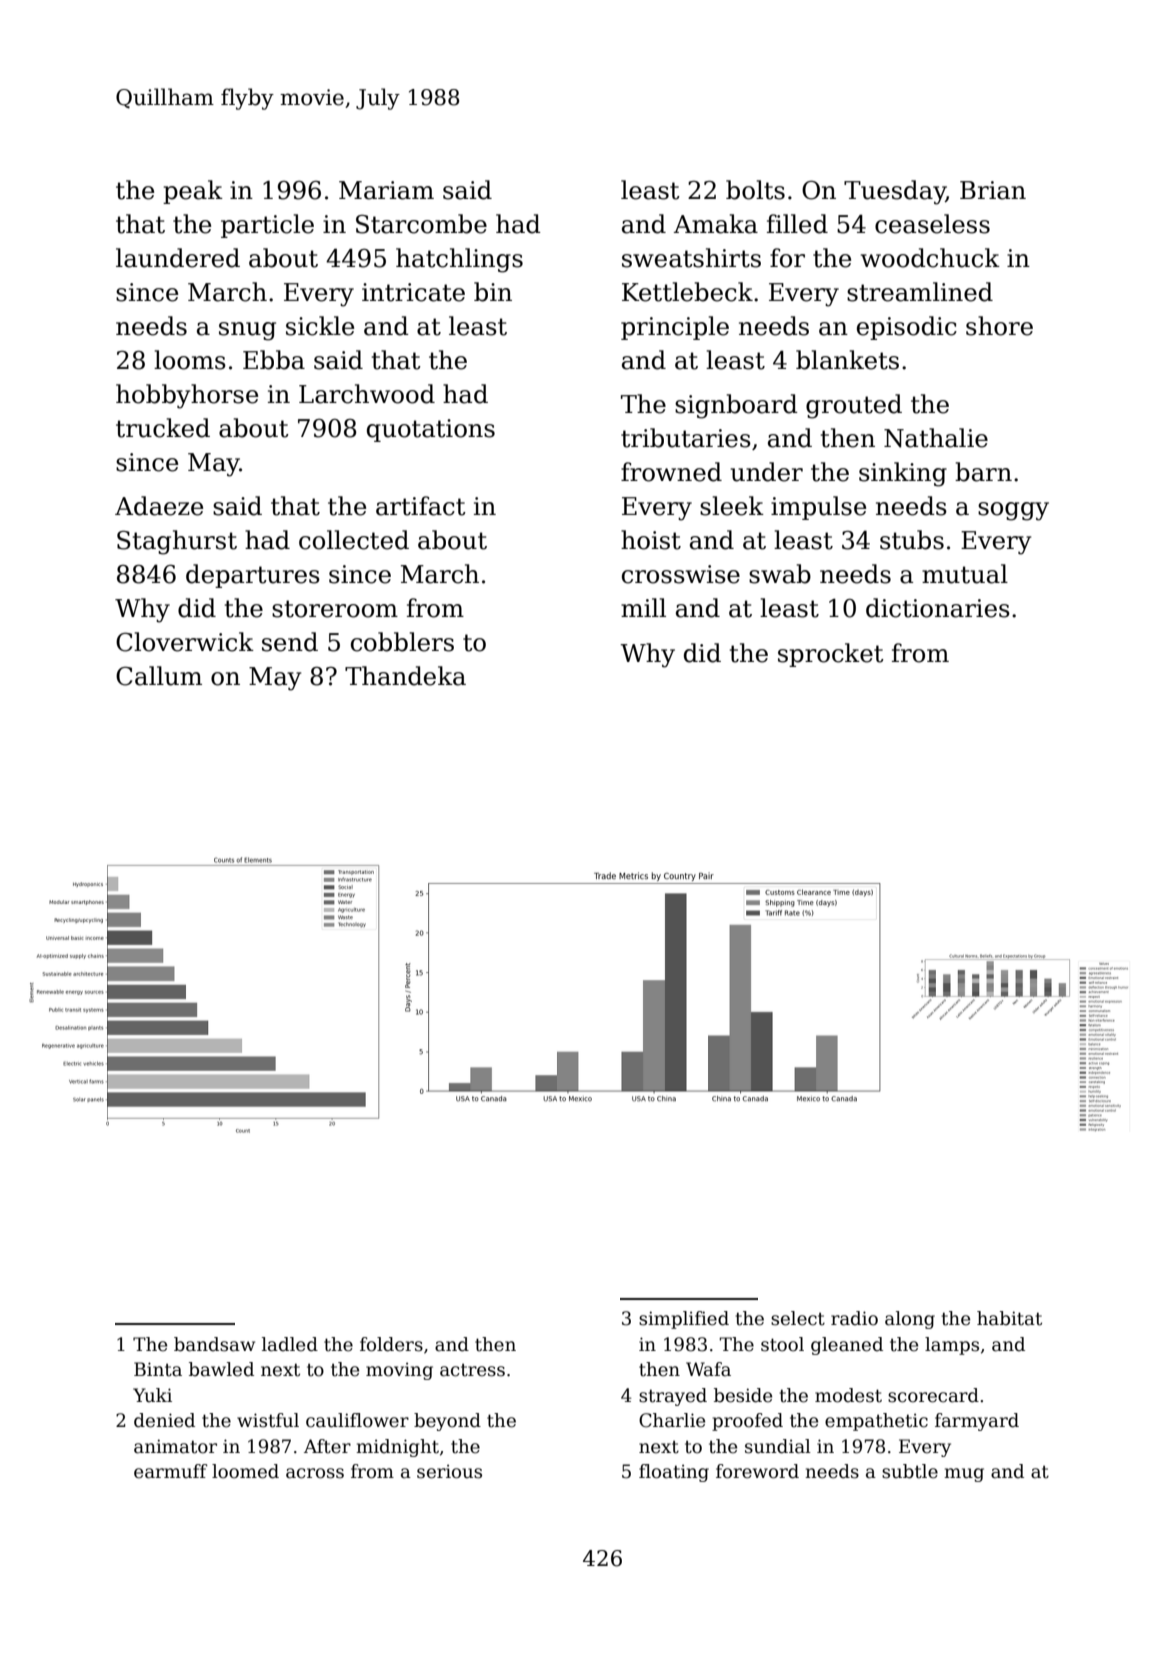 Image resolution: width=1165 pixels, height=1654 pixels. What do you see at coordinates (193, 192) in the image?
I see `peak` at bounding box center [193, 192].
